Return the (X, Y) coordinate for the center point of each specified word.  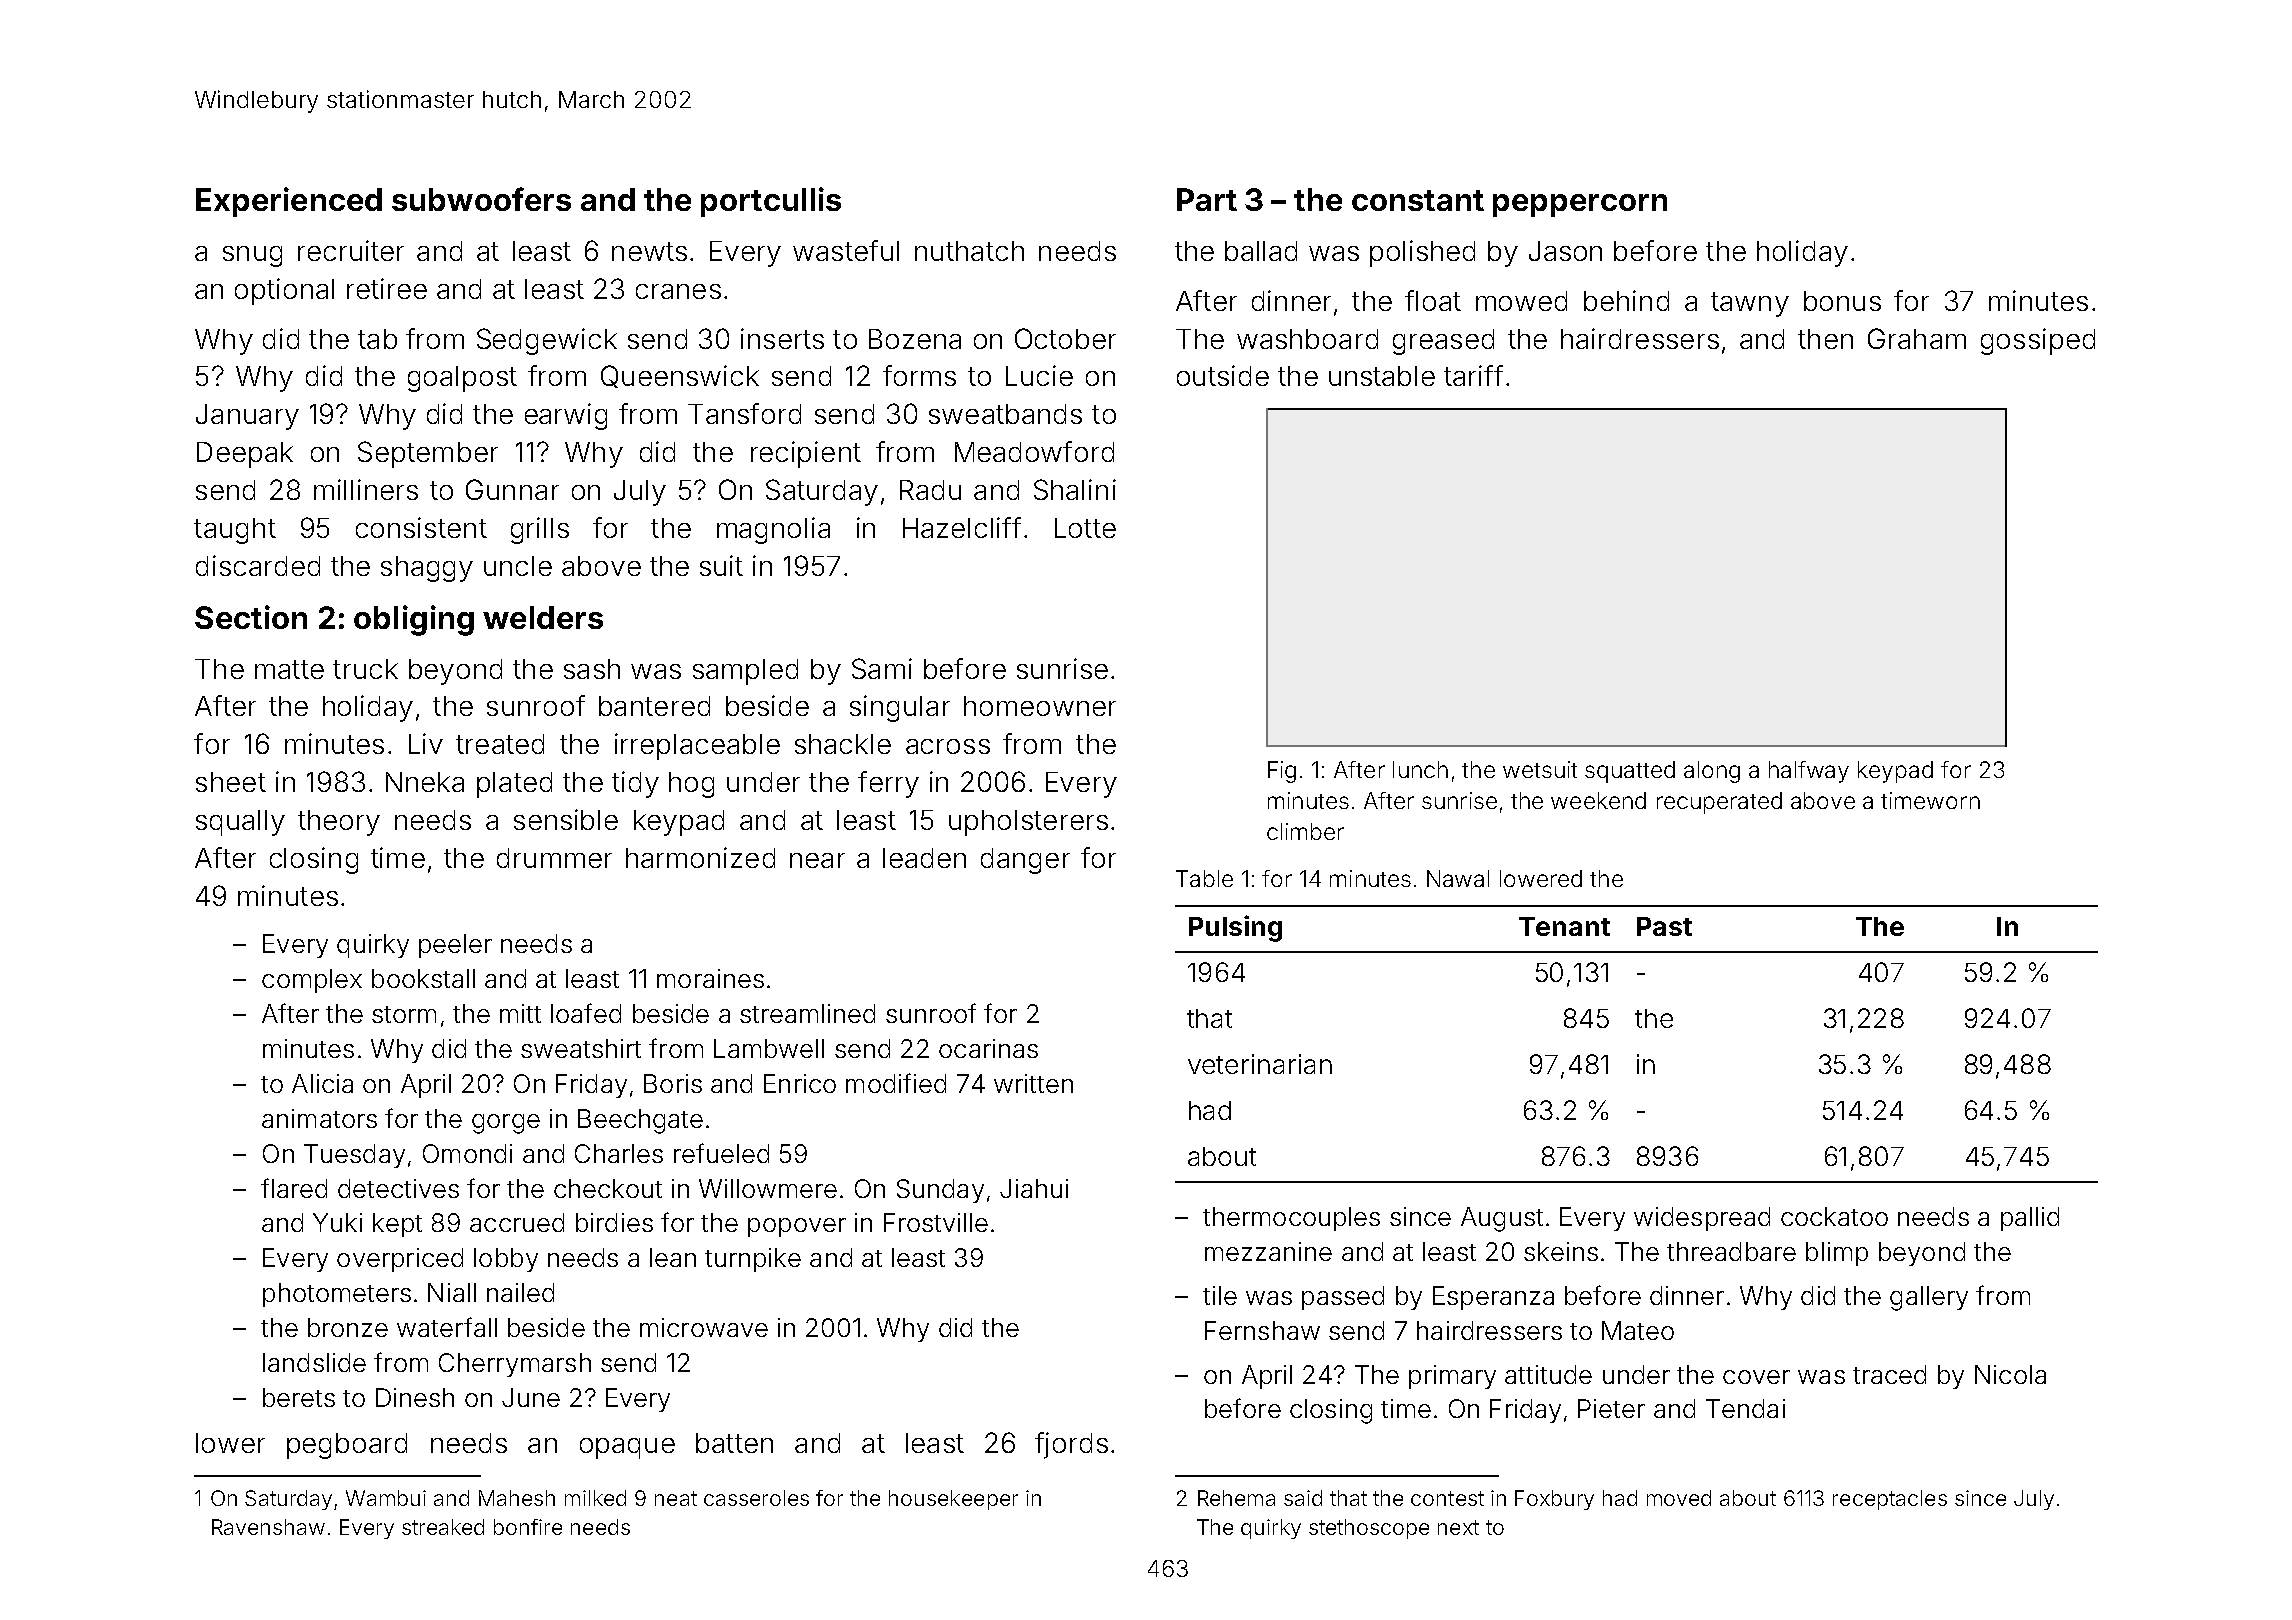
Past (1664, 926)
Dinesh (415, 1397)
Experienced (289, 202)
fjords (1071, 1445)
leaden (924, 858)
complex (312, 981)
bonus (1842, 301)
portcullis (771, 202)
